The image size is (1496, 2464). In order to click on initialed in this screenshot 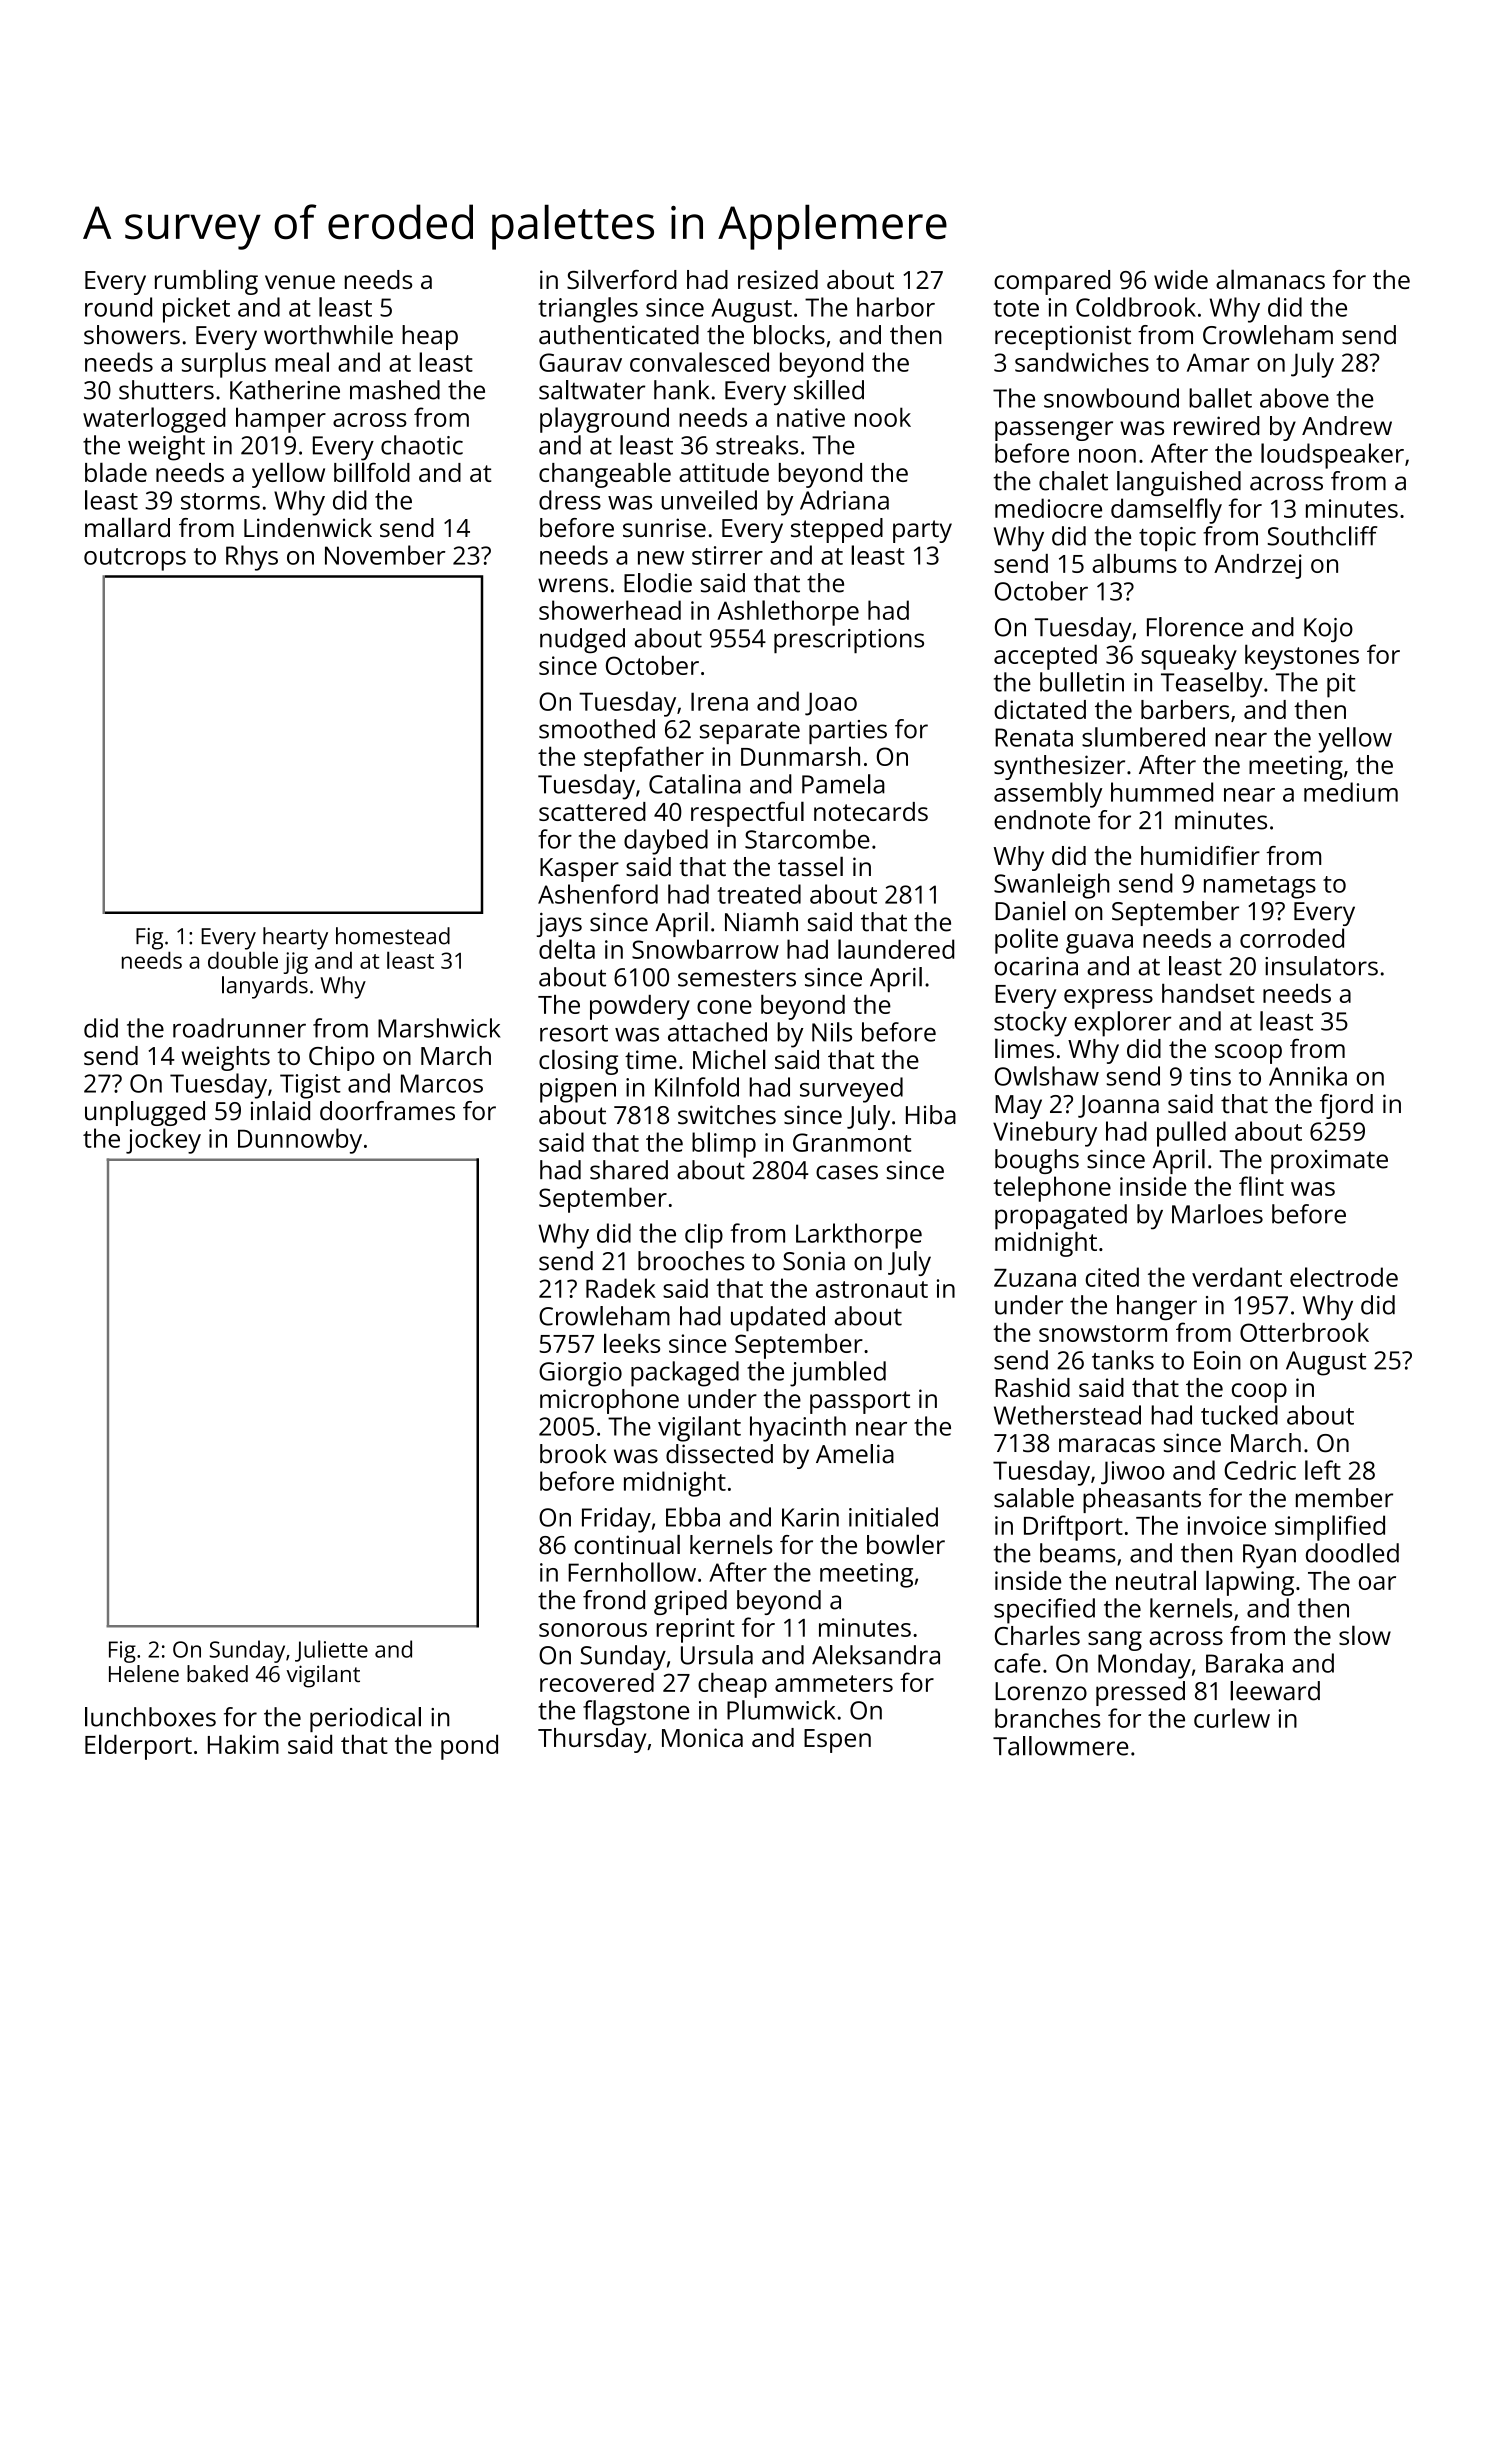, I will do `click(893, 1517)`.
